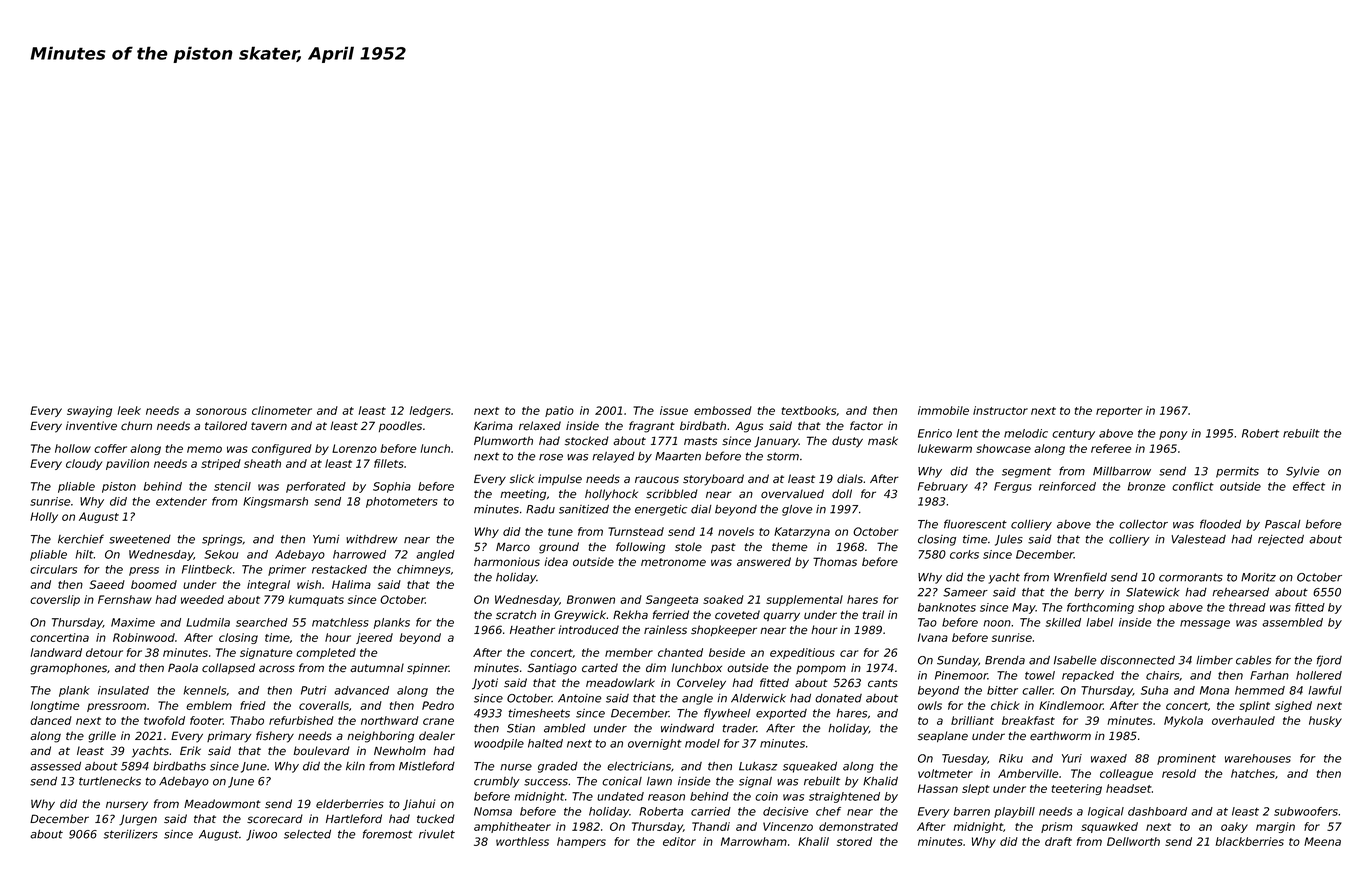 The height and width of the document is (887, 1372). Describe the element at coordinates (1143, 524) in the document. I see `collector` at that location.
